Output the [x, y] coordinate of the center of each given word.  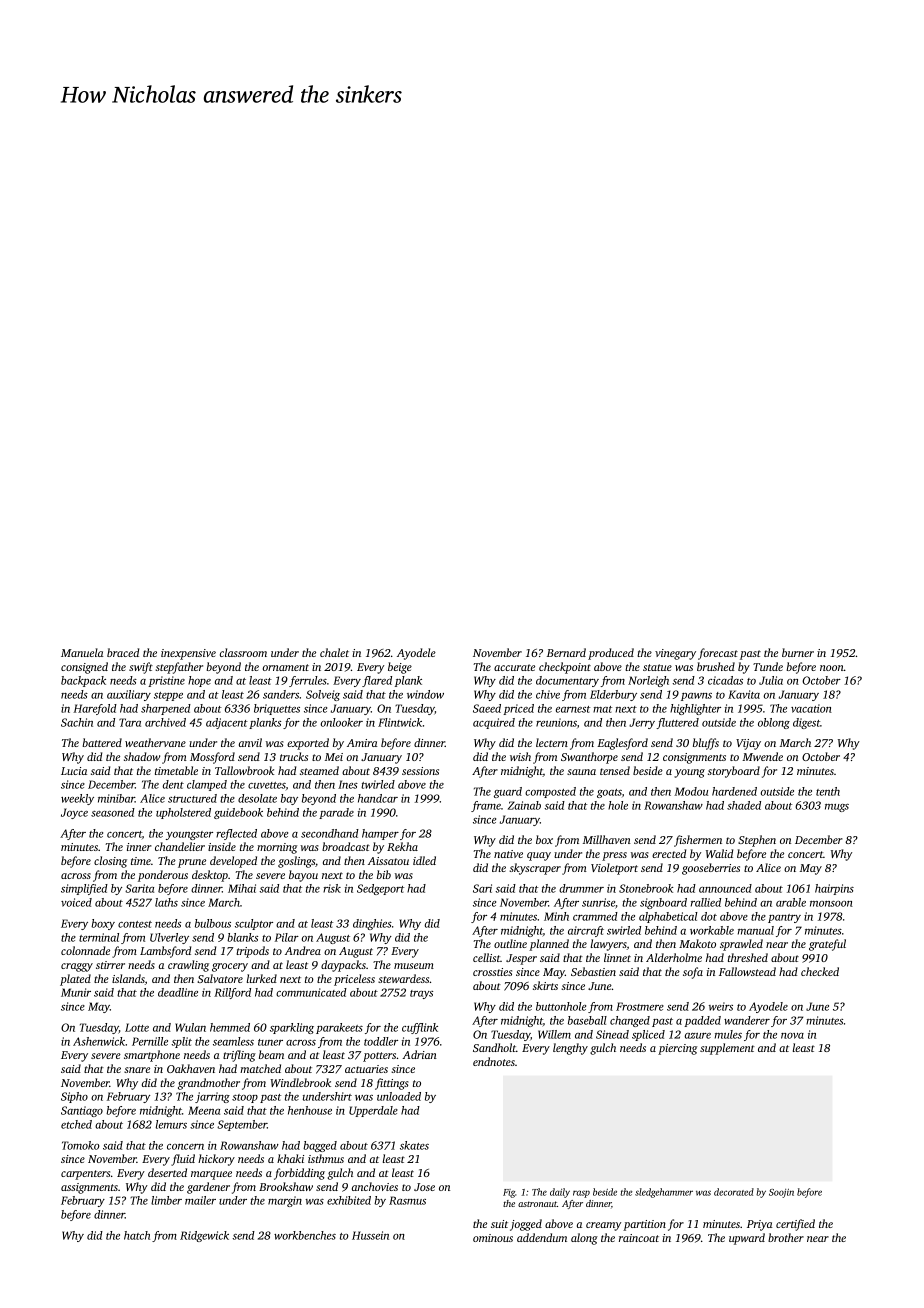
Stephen [757, 841]
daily [560, 1193]
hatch [137, 1235]
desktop [210, 876]
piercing [677, 1049]
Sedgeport [380, 889]
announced [725, 888]
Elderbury [613, 695]
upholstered [183, 813]
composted [550, 792]
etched [76, 1124]
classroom [243, 652]
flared [377, 681]
